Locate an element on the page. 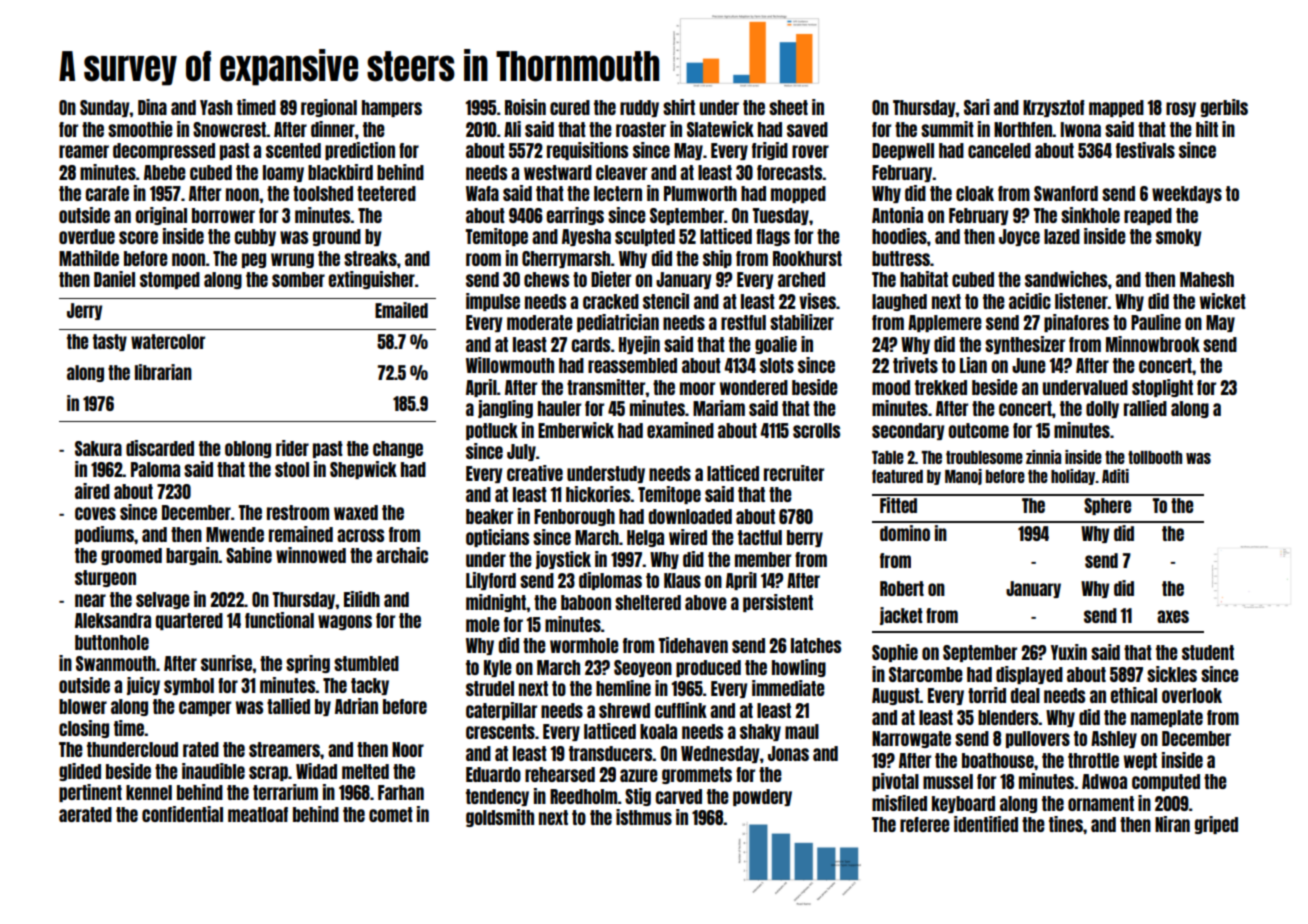  scrolls is located at coordinates (816, 430).
